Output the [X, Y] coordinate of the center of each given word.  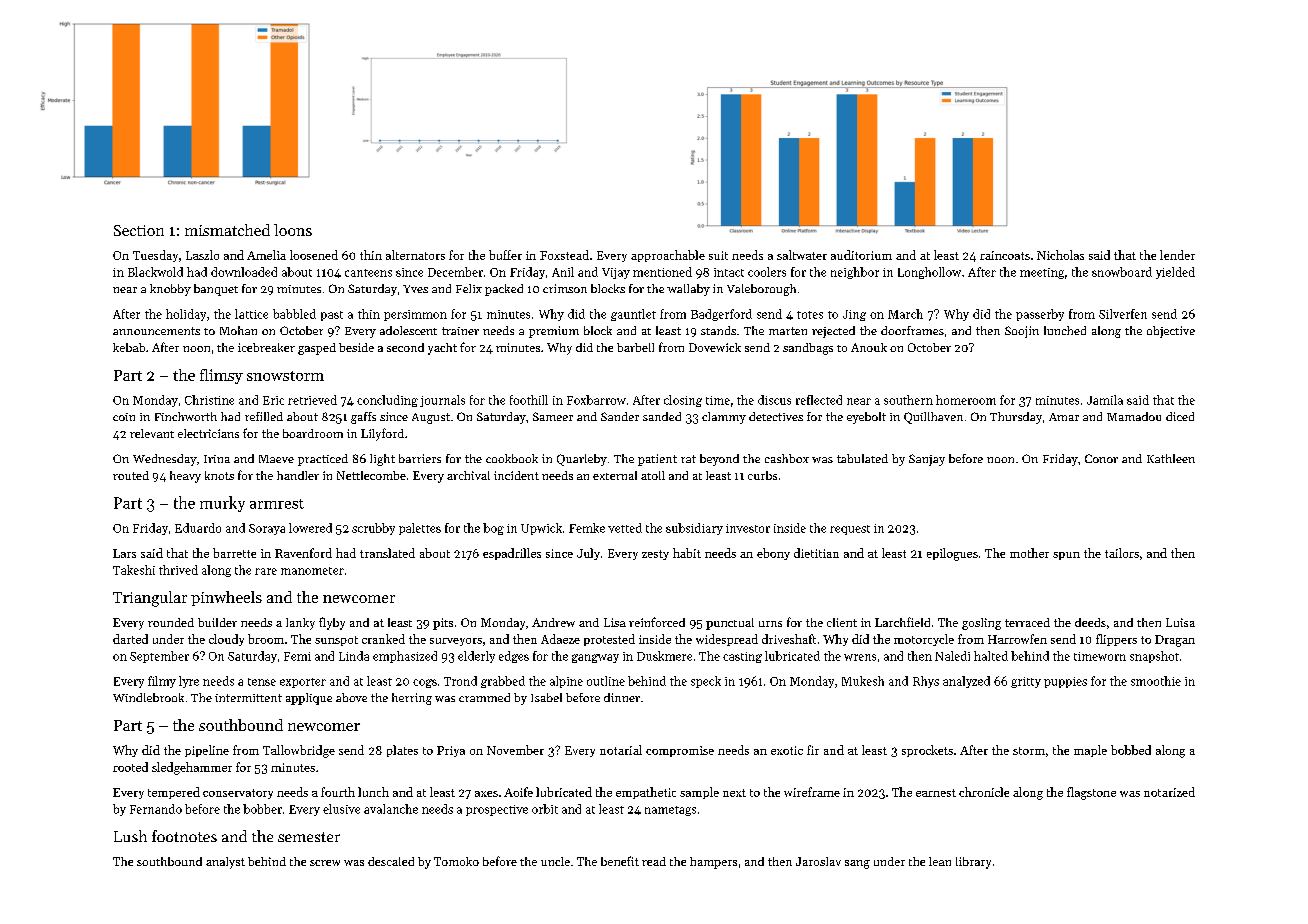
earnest [936, 793]
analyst [225, 863]
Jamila [1105, 400]
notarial [621, 750]
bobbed [1131, 750]
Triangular [150, 599]
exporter [303, 683]
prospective [497, 810]
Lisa [615, 622]
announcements [156, 331]
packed [504, 290]
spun [1066, 556]
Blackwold [155, 272]
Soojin [1022, 332]
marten [788, 331]
